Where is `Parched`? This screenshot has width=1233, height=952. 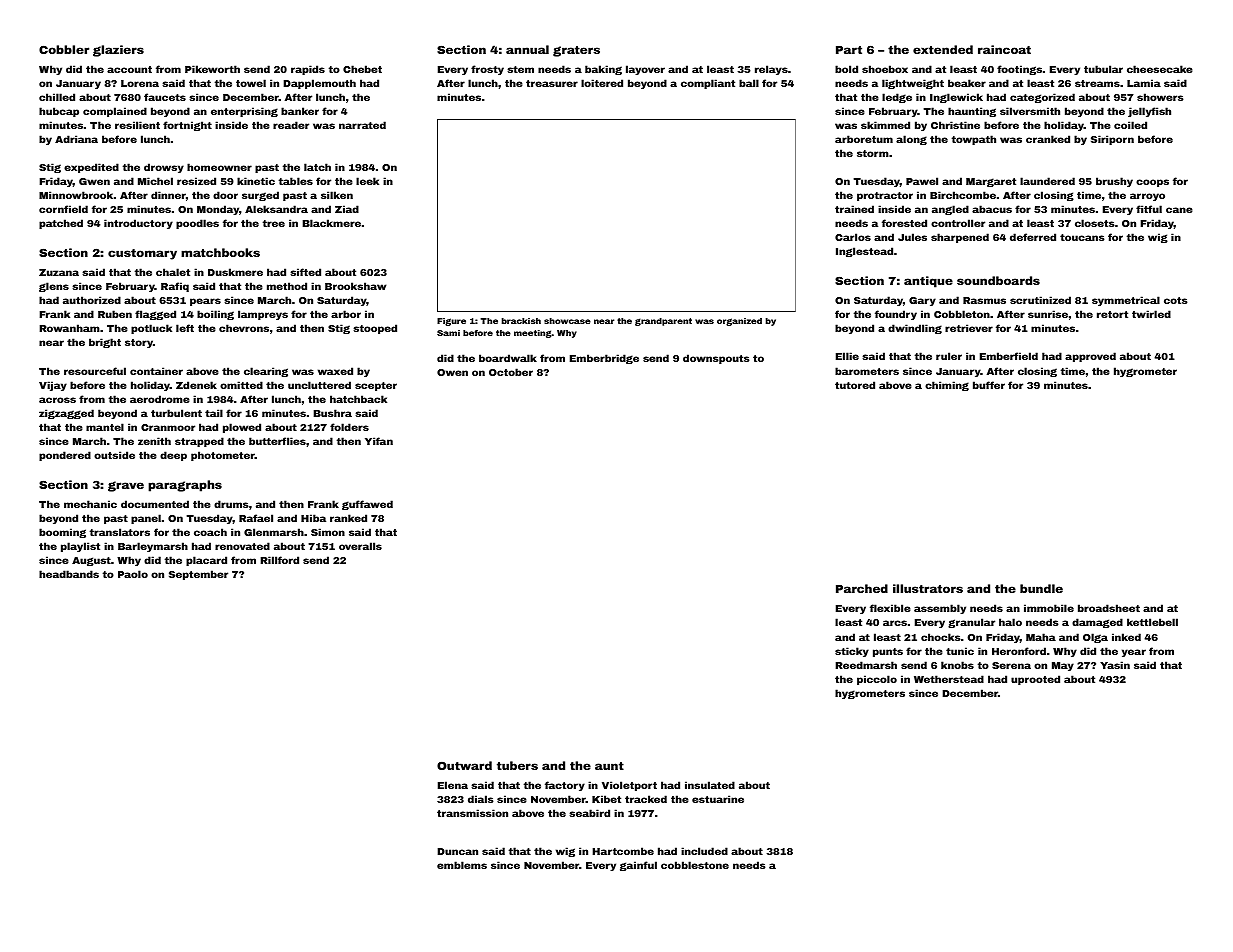
Parched is located at coordinates (862, 588).
